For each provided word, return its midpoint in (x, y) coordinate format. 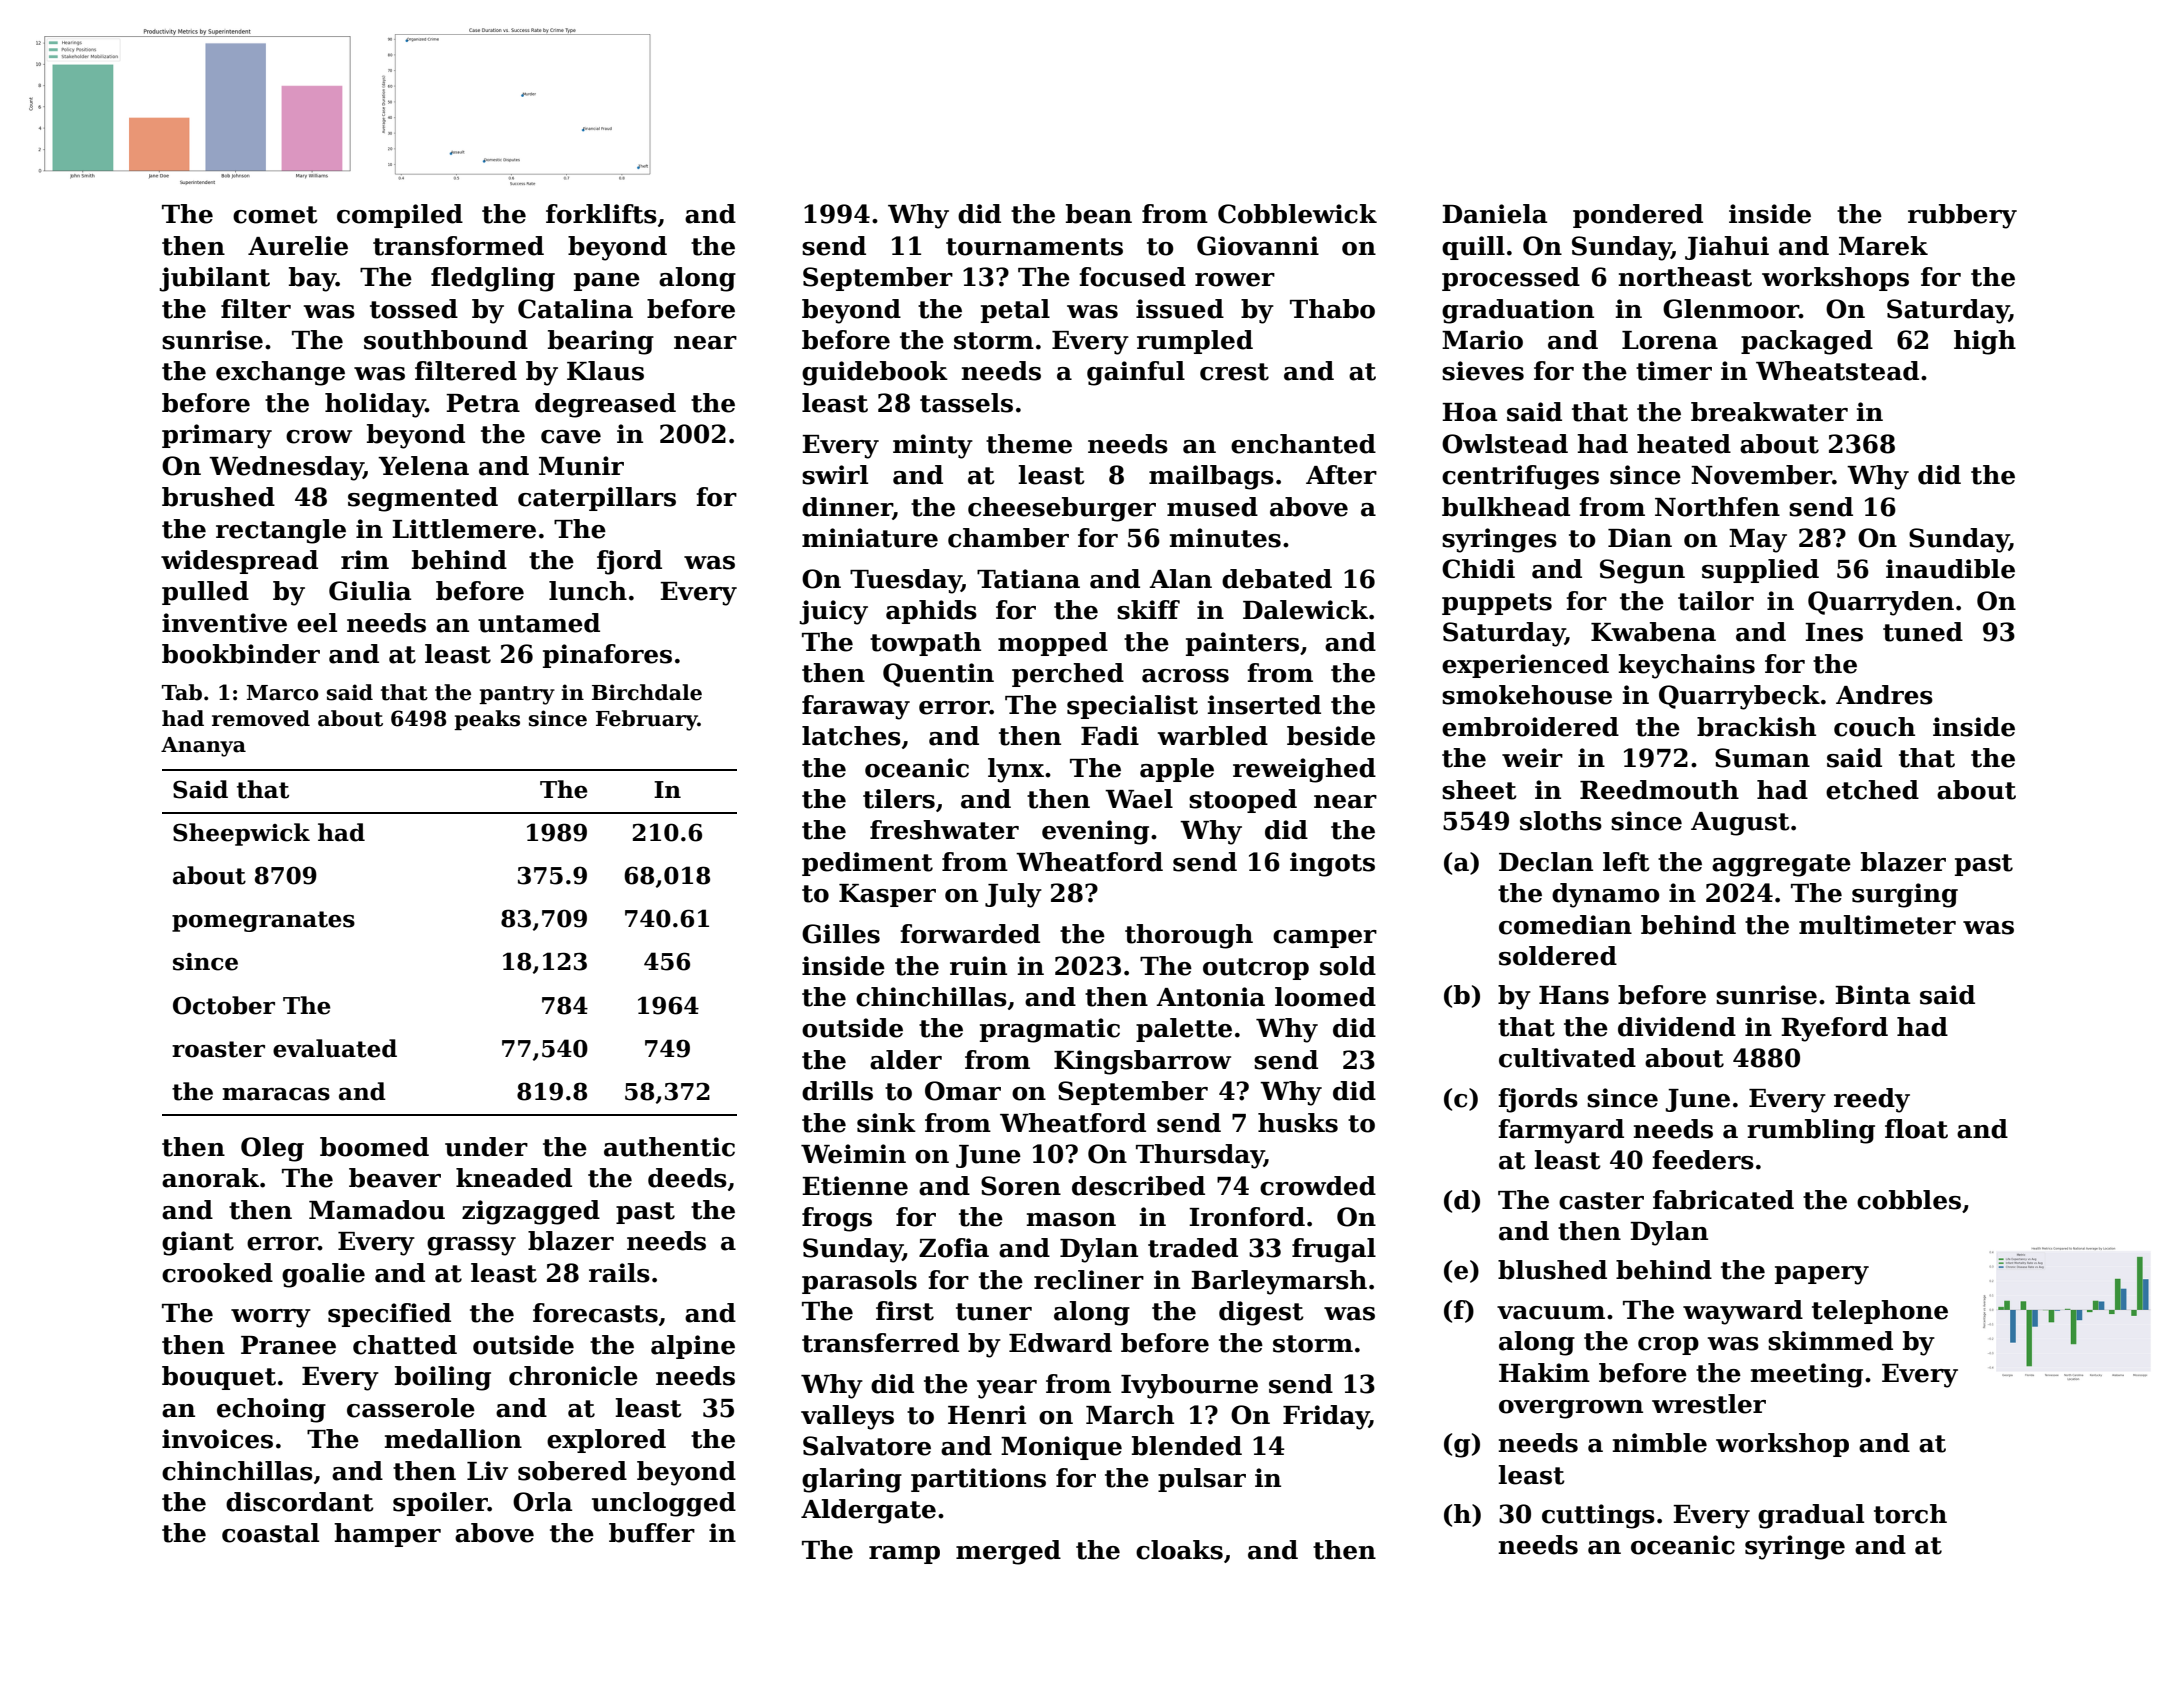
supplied (1760, 571)
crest (1234, 372)
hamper (387, 1535)
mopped (1053, 644)
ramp (904, 1555)
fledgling (493, 279)
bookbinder (241, 654)
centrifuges (1520, 477)
